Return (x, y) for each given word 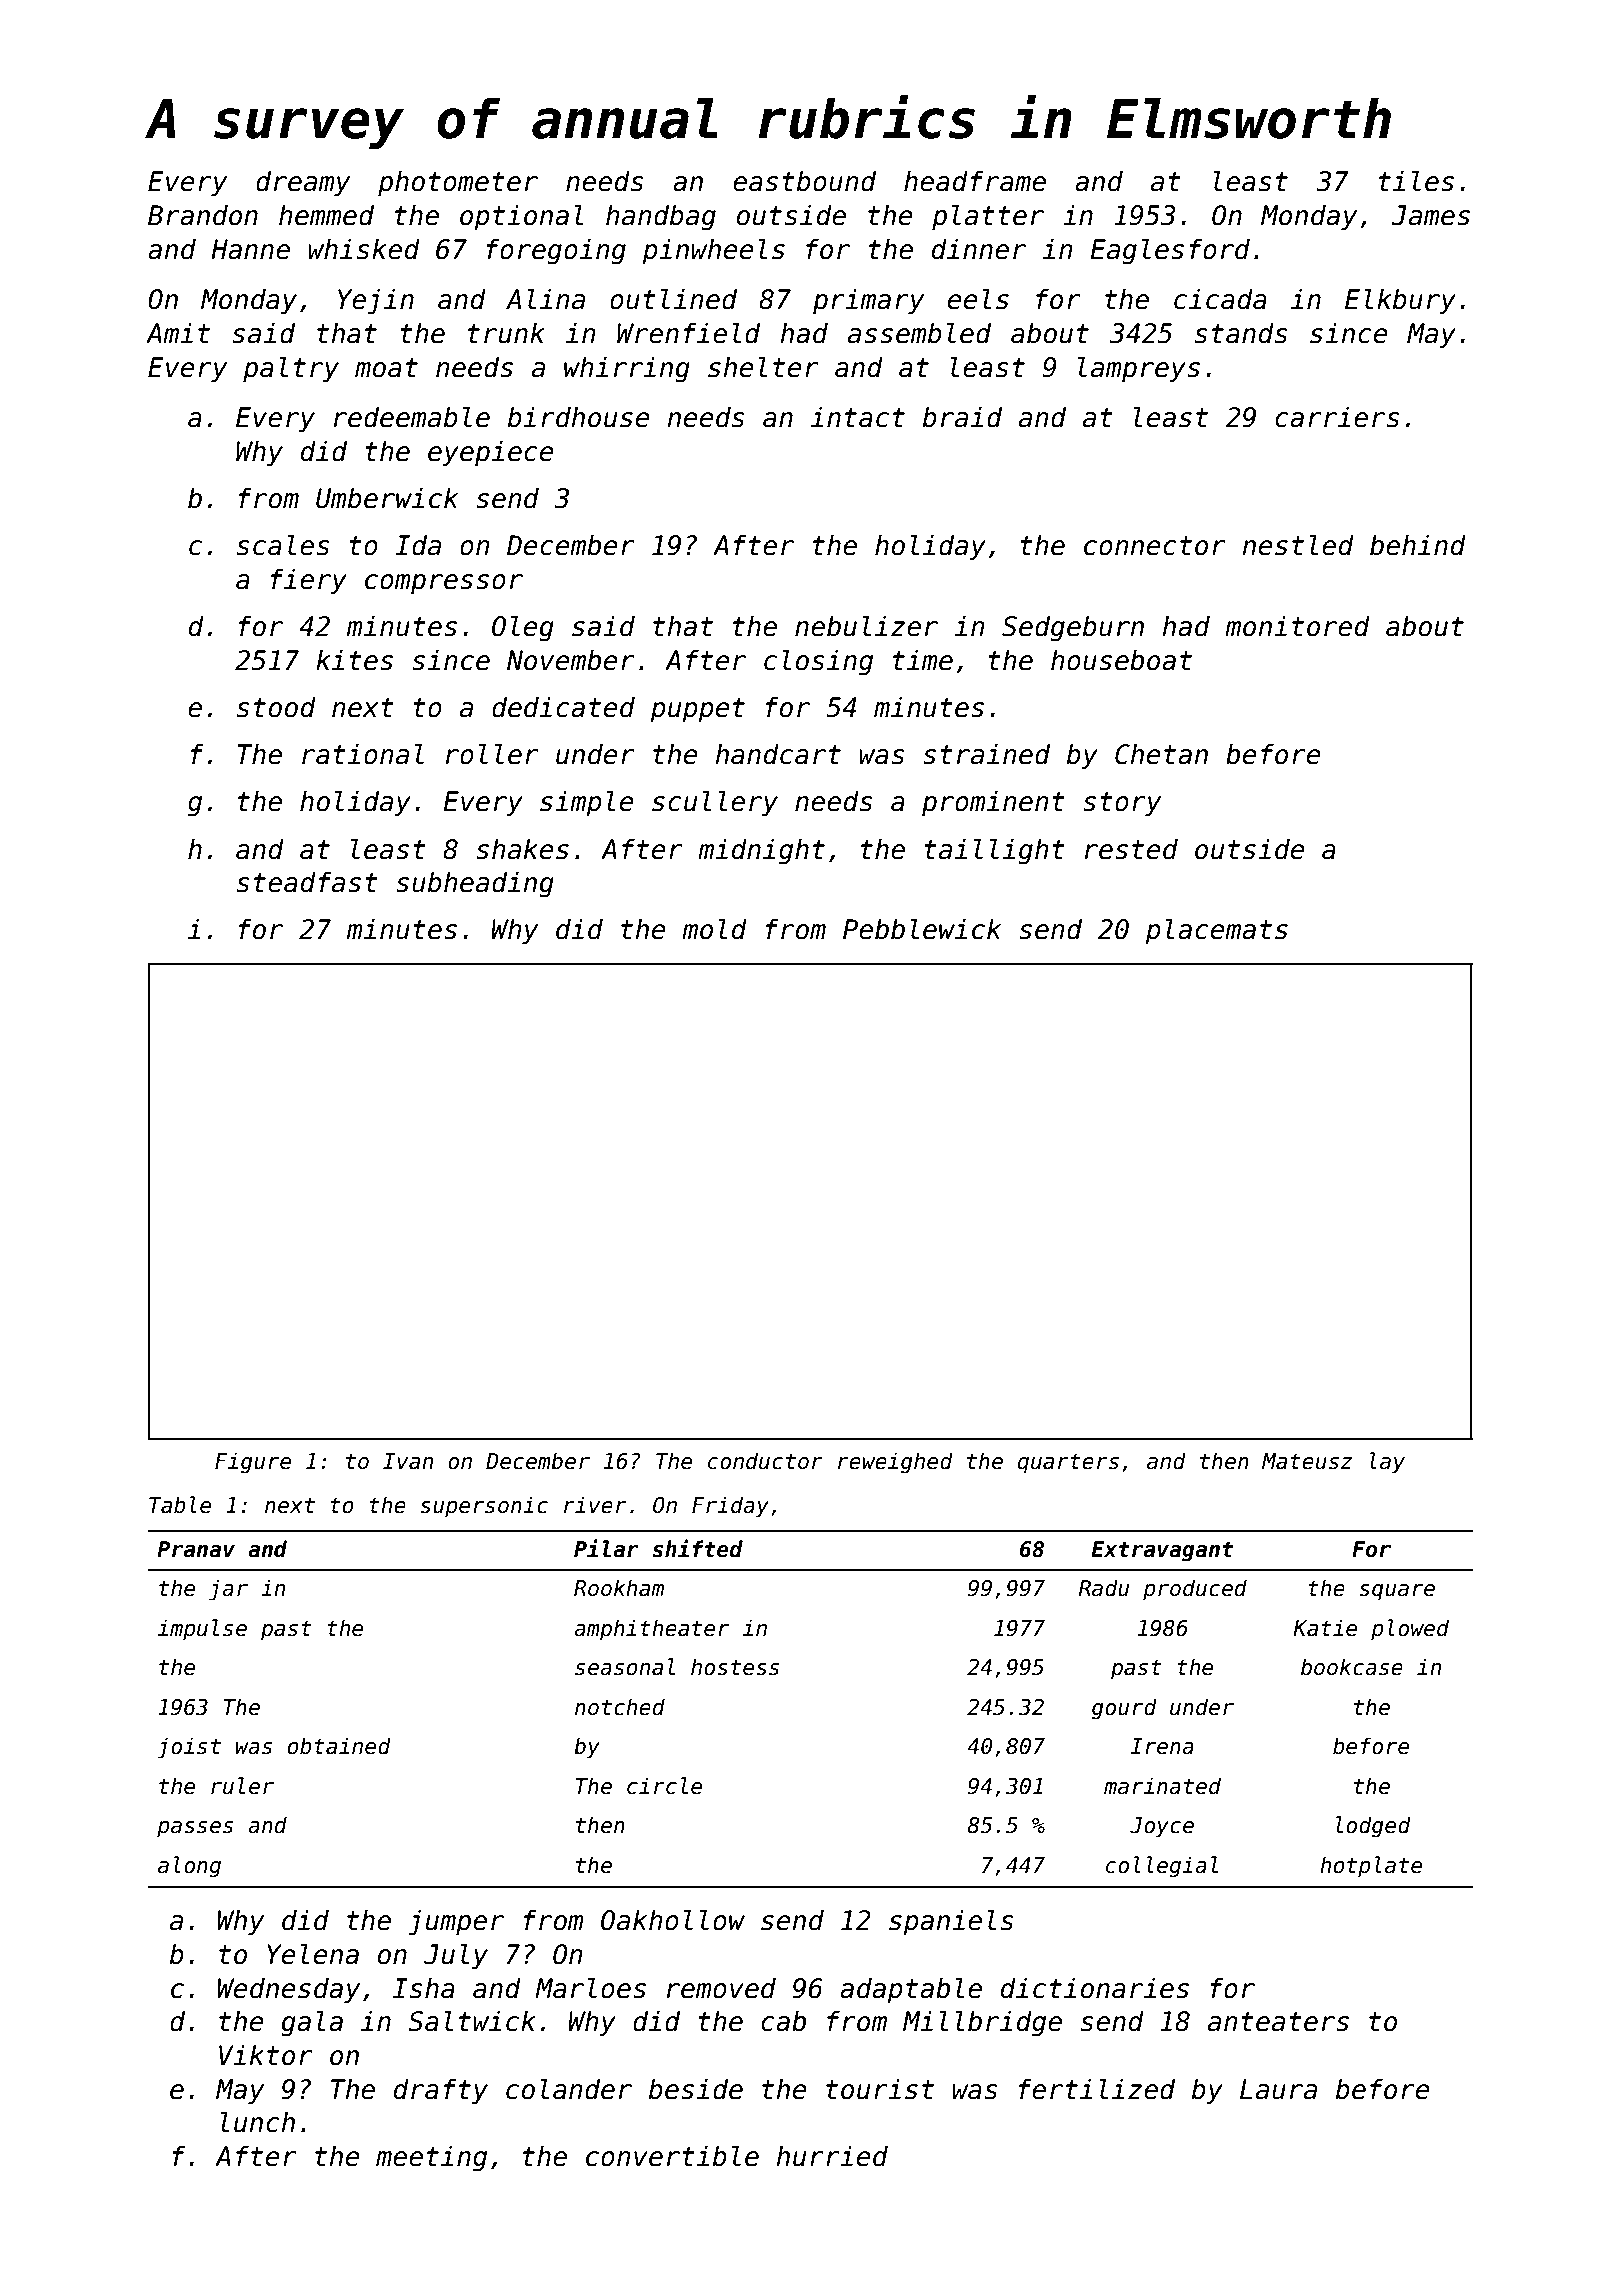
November (571, 660)
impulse (202, 1630)
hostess (735, 1667)
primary (868, 301)
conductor (765, 1461)
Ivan (408, 1461)
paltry (291, 369)
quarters (1068, 1464)
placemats (1216, 931)
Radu (1104, 1588)
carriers (1337, 417)
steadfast (307, 882)
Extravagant (1162, 1551)
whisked (364, 249)
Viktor (266, 2055)
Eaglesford (1170, 251)
